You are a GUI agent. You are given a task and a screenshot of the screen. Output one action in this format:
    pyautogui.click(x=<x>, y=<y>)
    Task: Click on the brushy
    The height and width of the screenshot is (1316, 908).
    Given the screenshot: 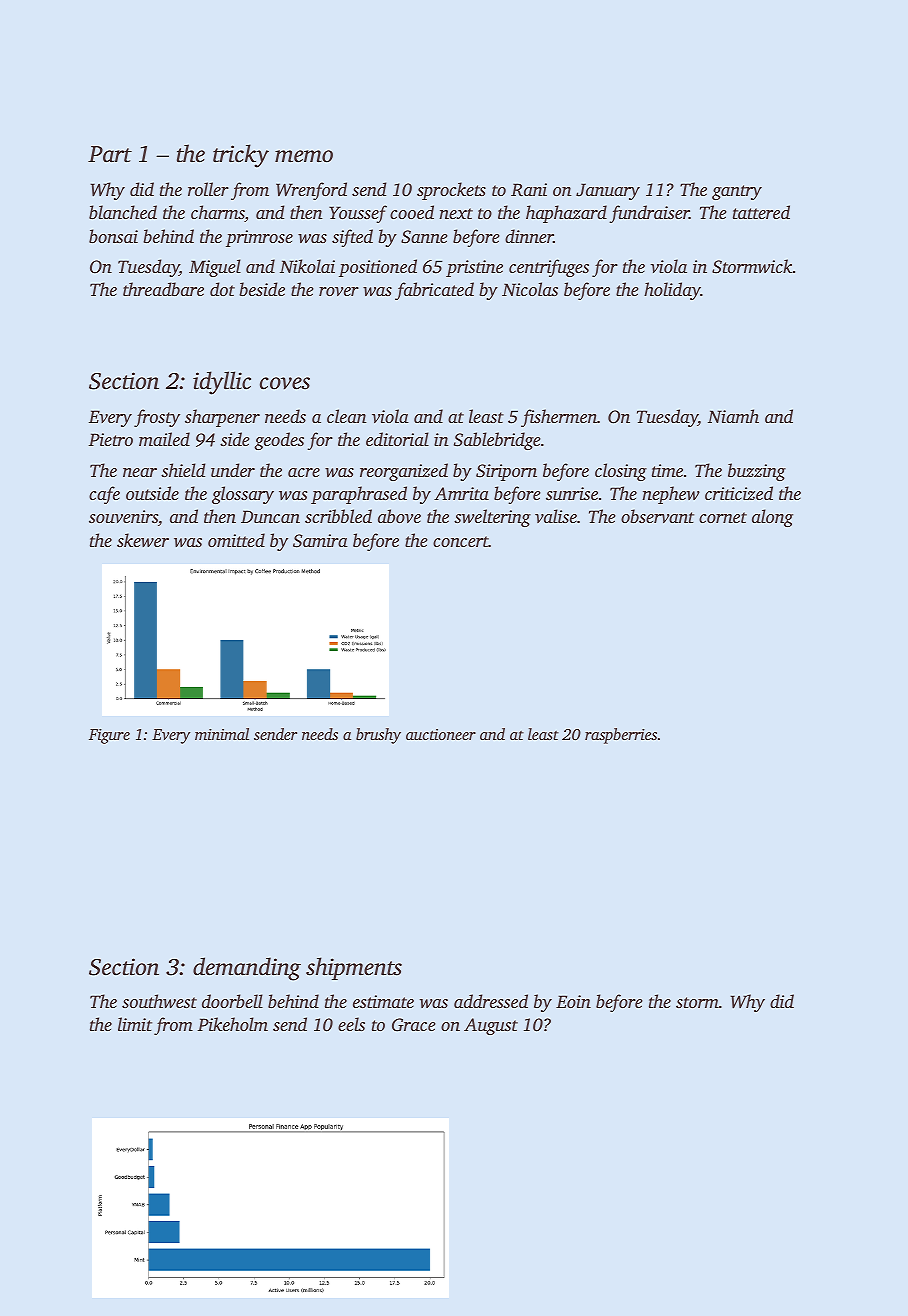 What is the action you would take?
    pyautogui.click(x=378, y=736)
